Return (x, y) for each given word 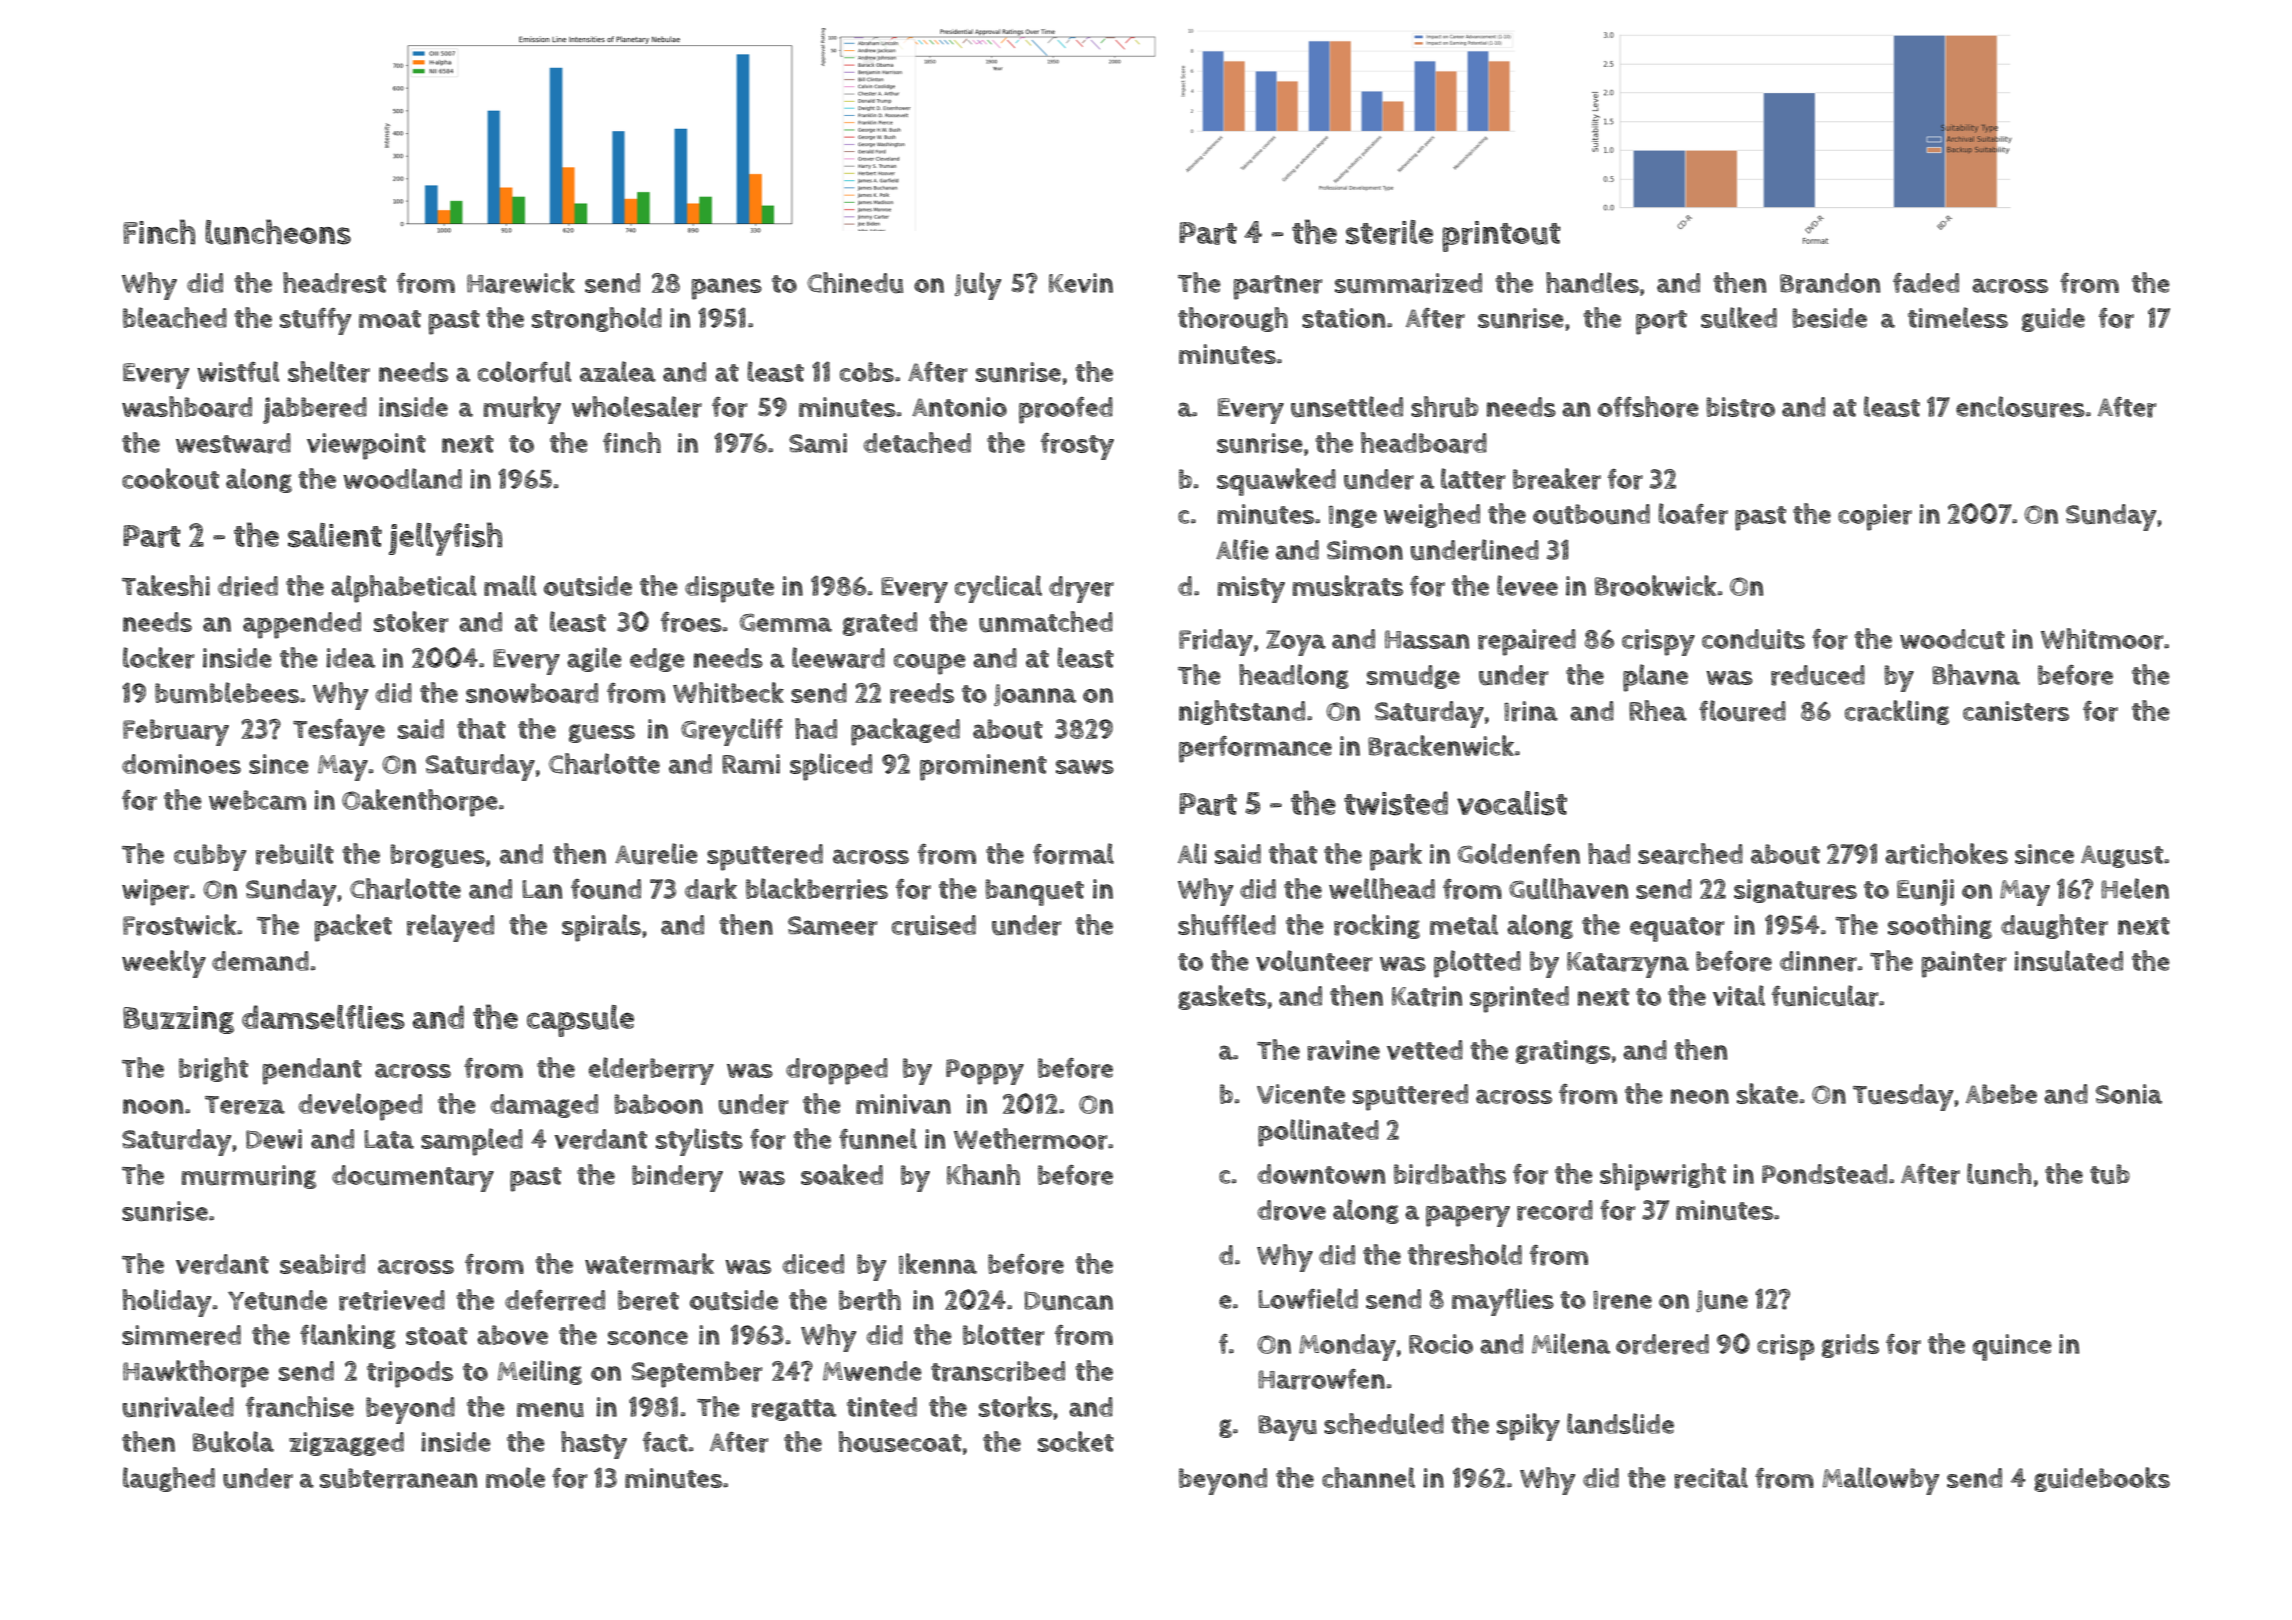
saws (1085, 766)
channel (1368, 1477)
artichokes (1946, 854)
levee (1527, 585)
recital (1711, 1478)
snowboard (532, 693)
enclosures (2020, 407)
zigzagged (346, 1444)
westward (233, 443)
